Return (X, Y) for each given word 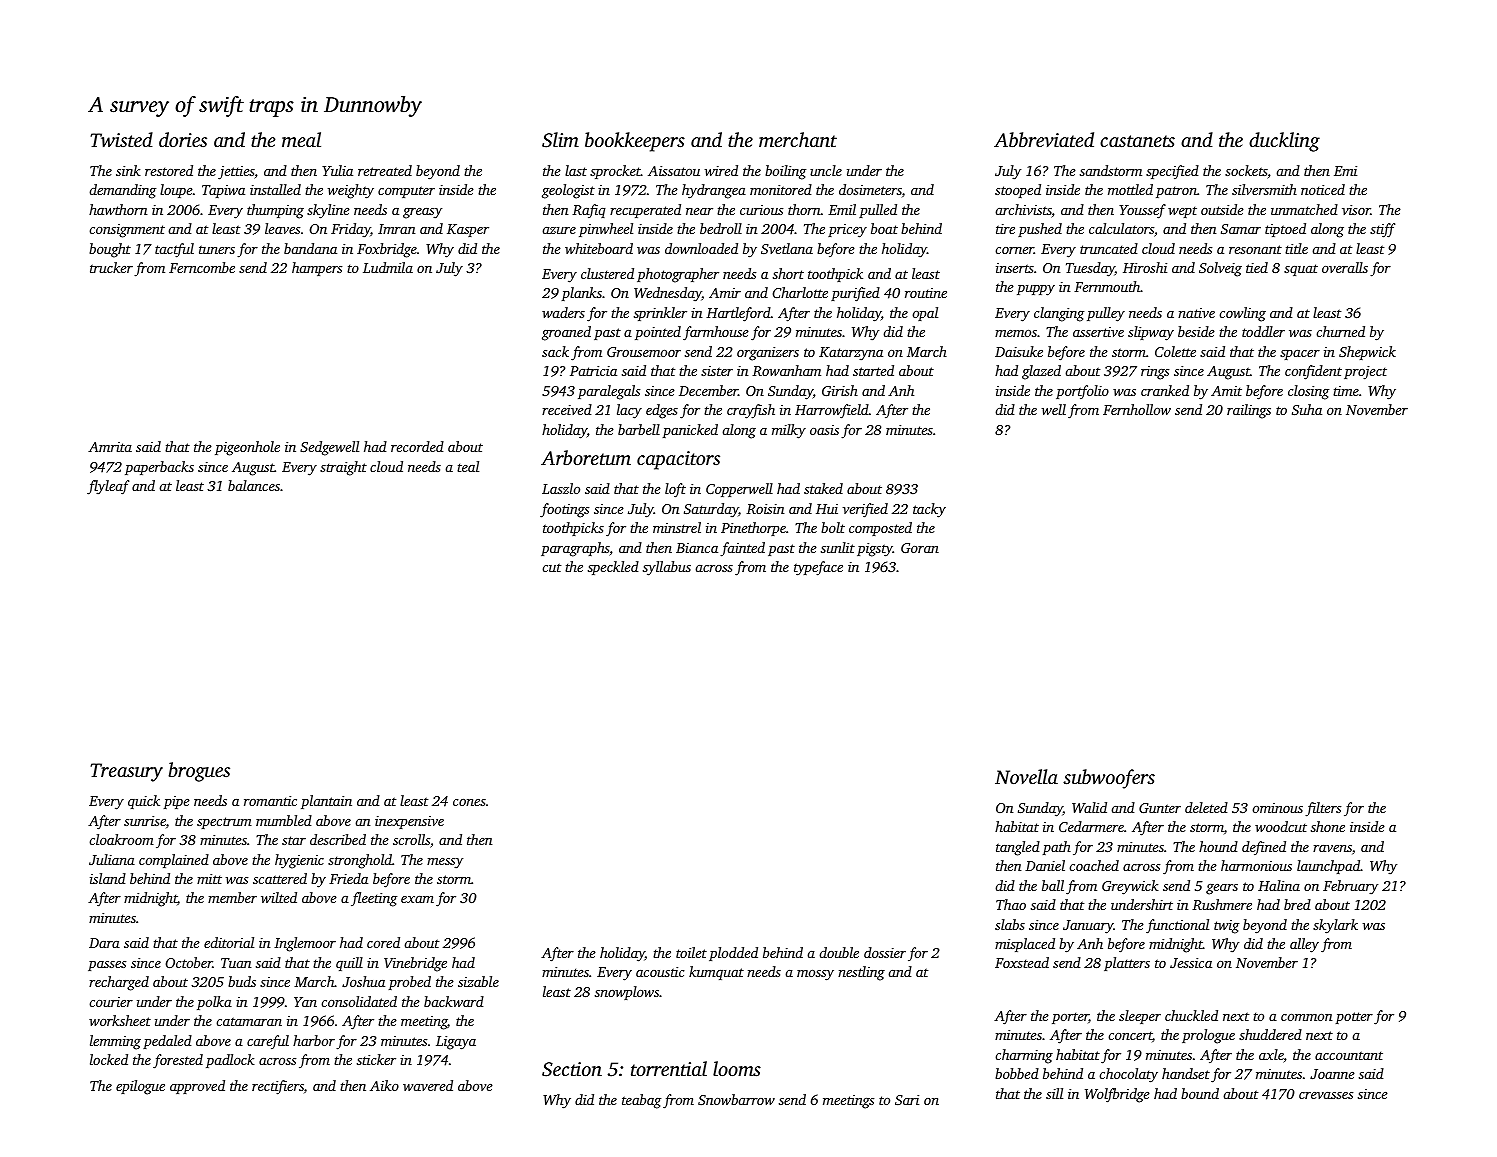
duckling (1284, 142)
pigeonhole (247, 448)
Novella (1026, 776)
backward (454, 1001)
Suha (1307, 409)
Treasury (126, 772)
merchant (798, 139)
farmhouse (716, 333)
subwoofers (1109, 779)
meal (301, 139)
